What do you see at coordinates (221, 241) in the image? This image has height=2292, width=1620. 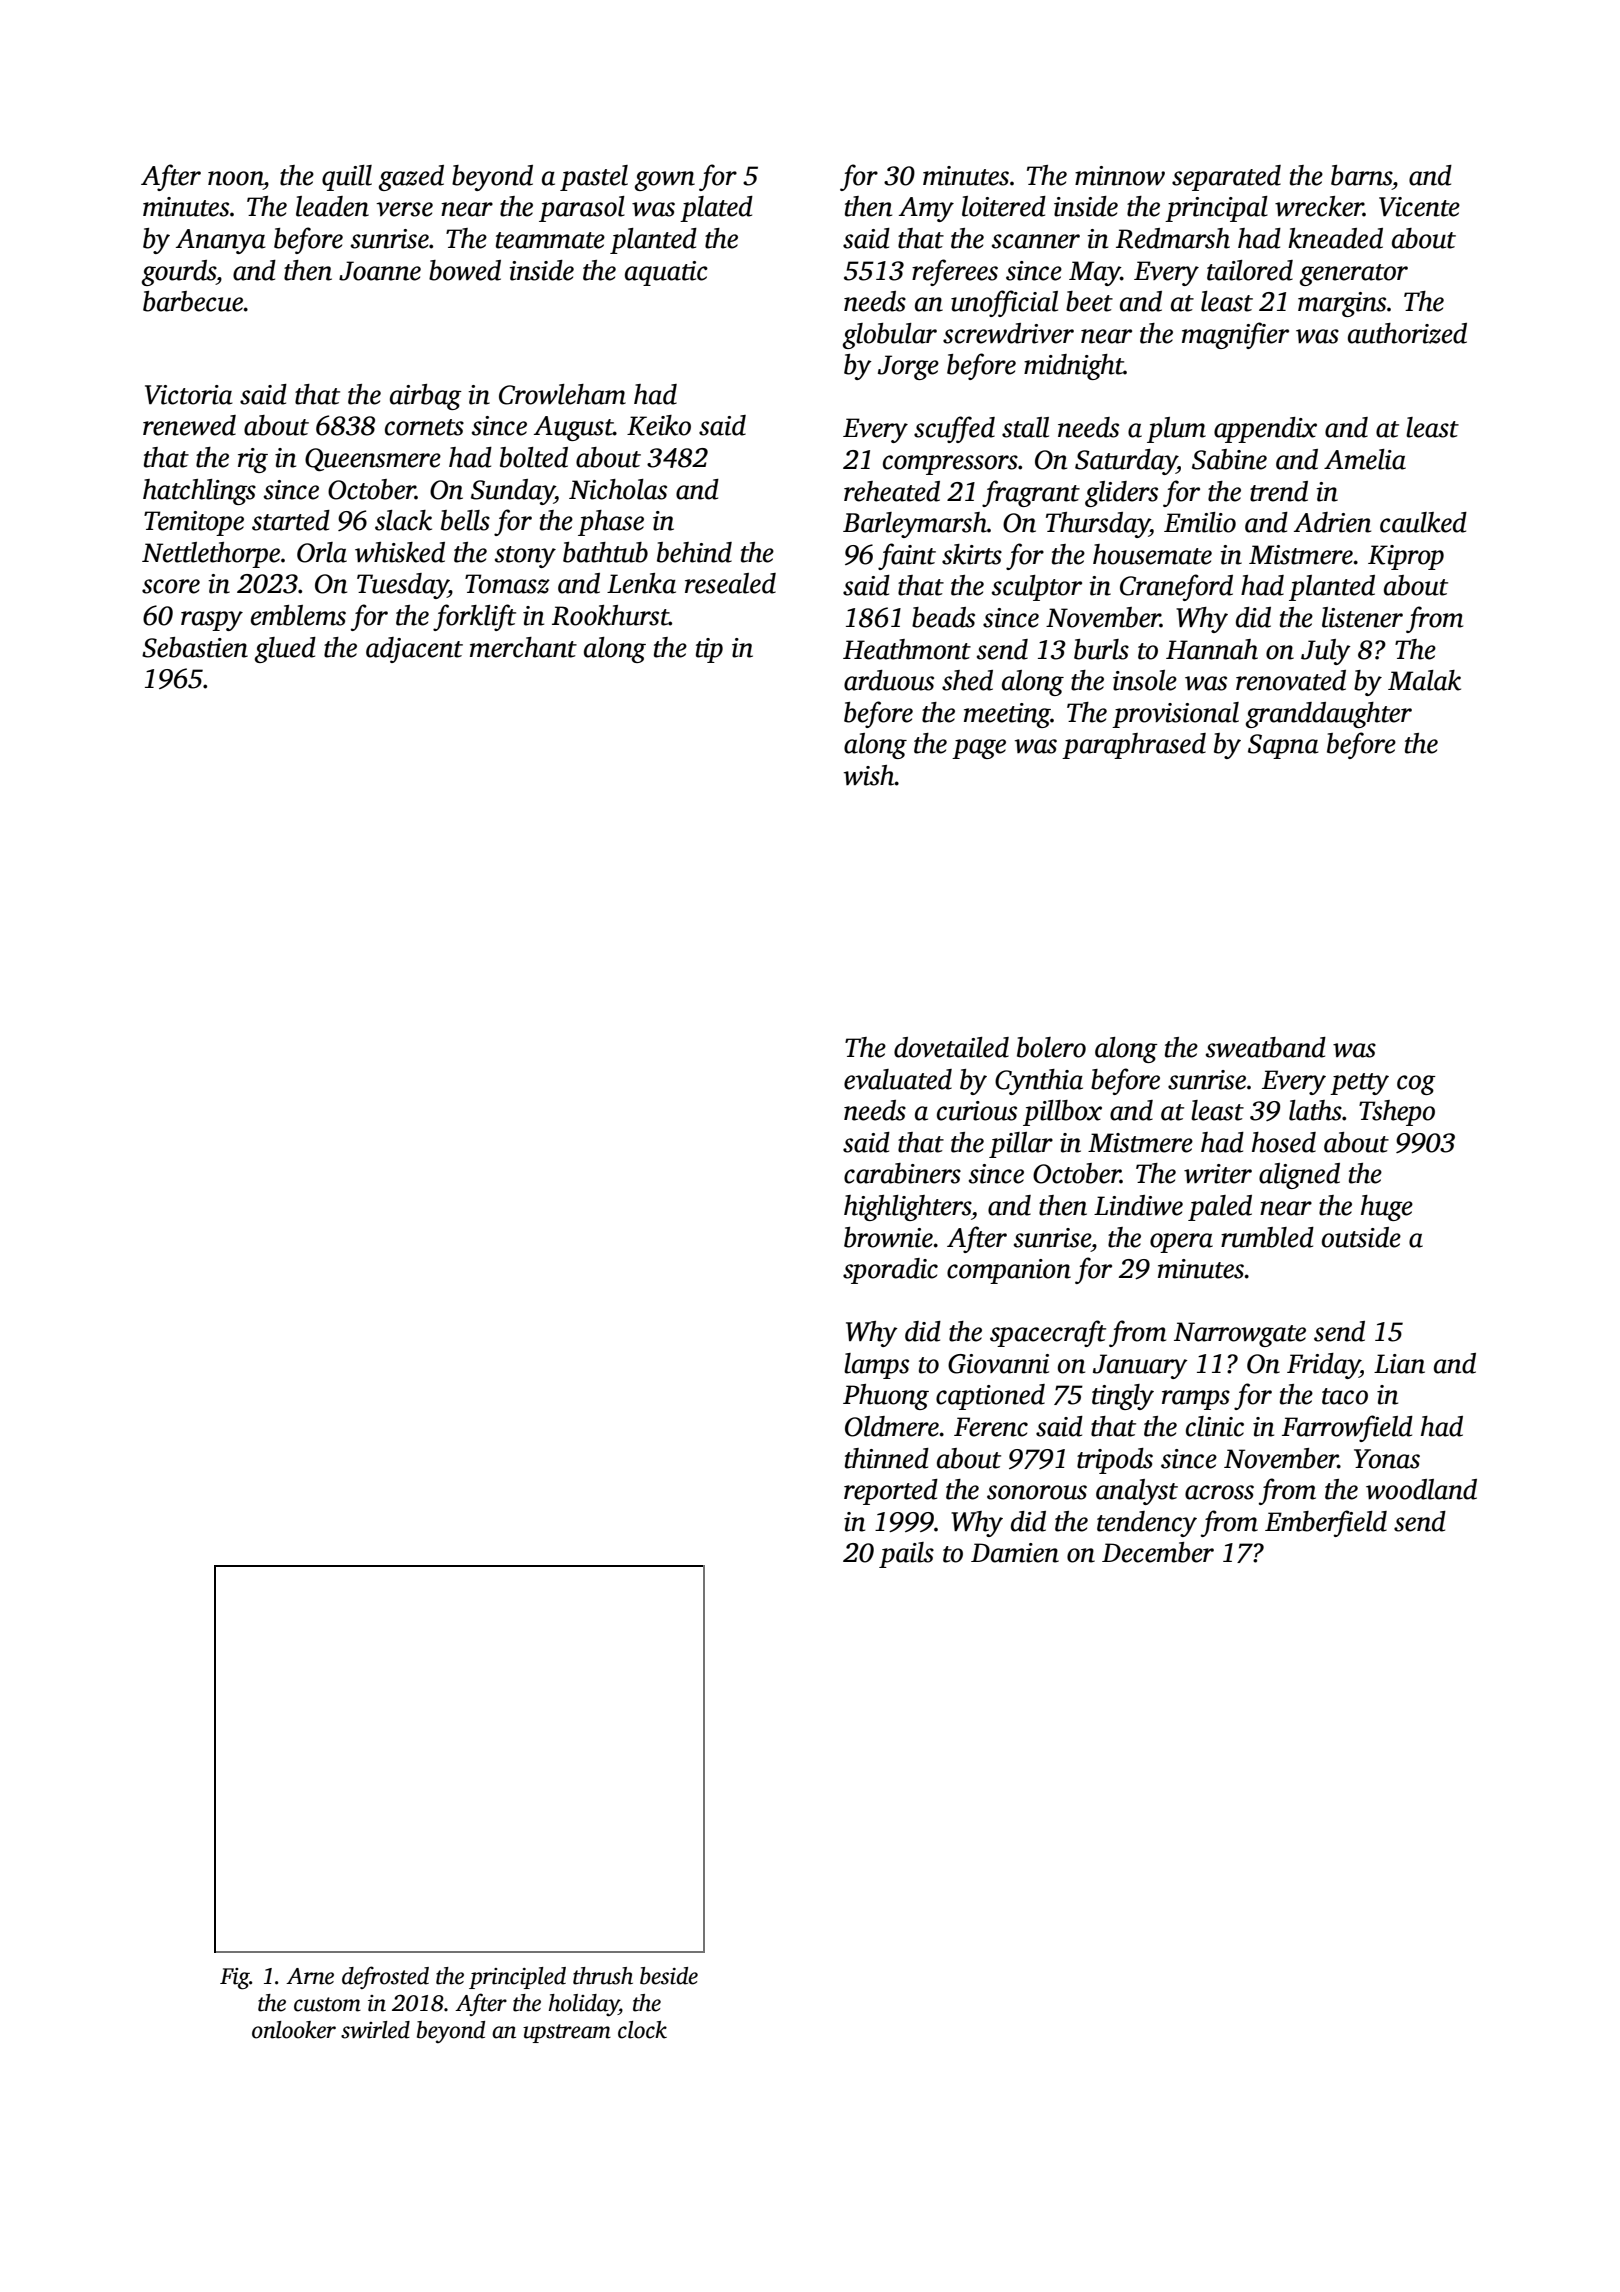 I see `Ananya` at bounding box center [221, 241].
